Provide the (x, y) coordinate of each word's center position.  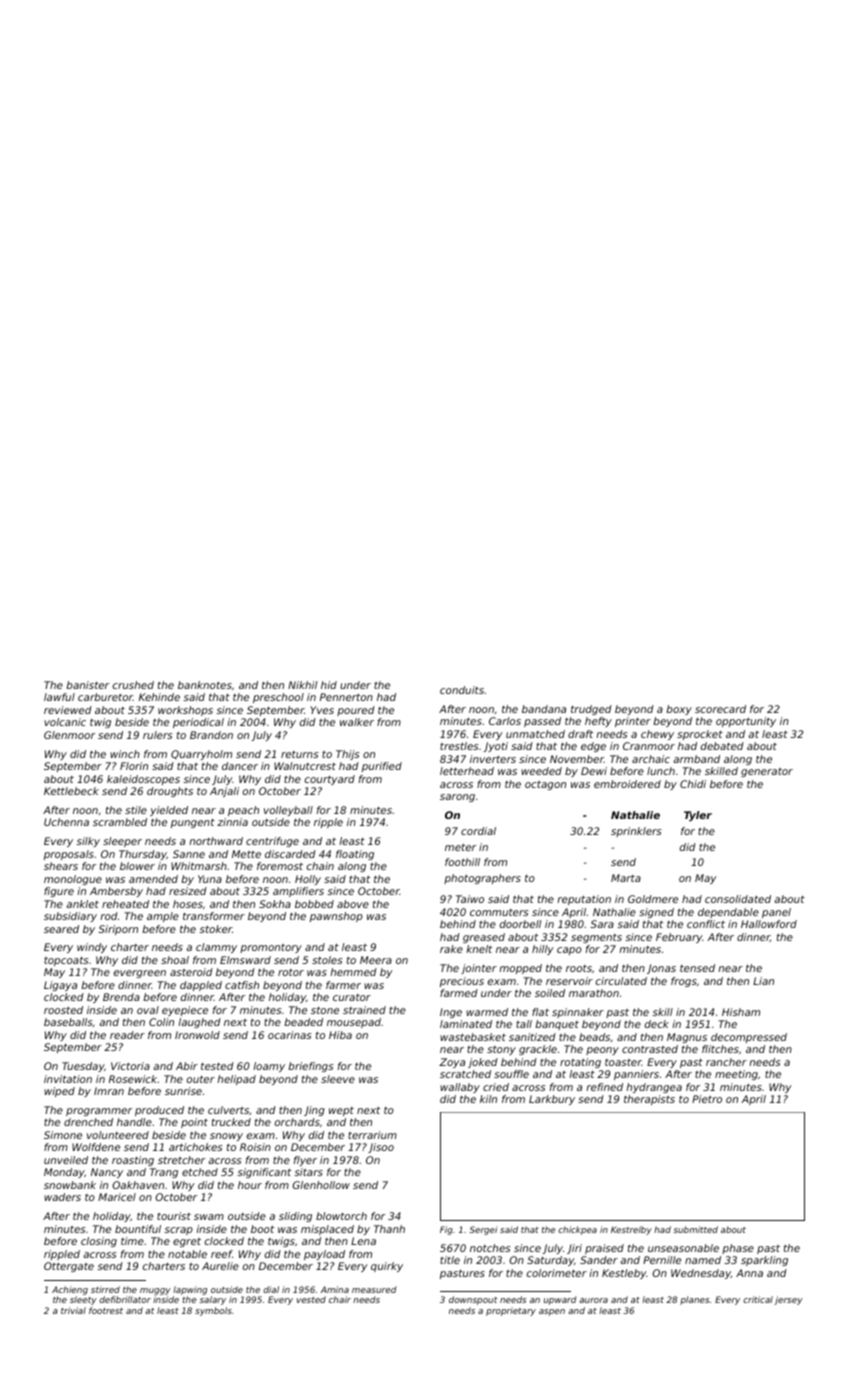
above (353, 904)
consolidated (738, 899)
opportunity (746, 722)
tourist (174, 1216)
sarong (457, 798)
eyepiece (185, 1011)
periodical (198, 723)
